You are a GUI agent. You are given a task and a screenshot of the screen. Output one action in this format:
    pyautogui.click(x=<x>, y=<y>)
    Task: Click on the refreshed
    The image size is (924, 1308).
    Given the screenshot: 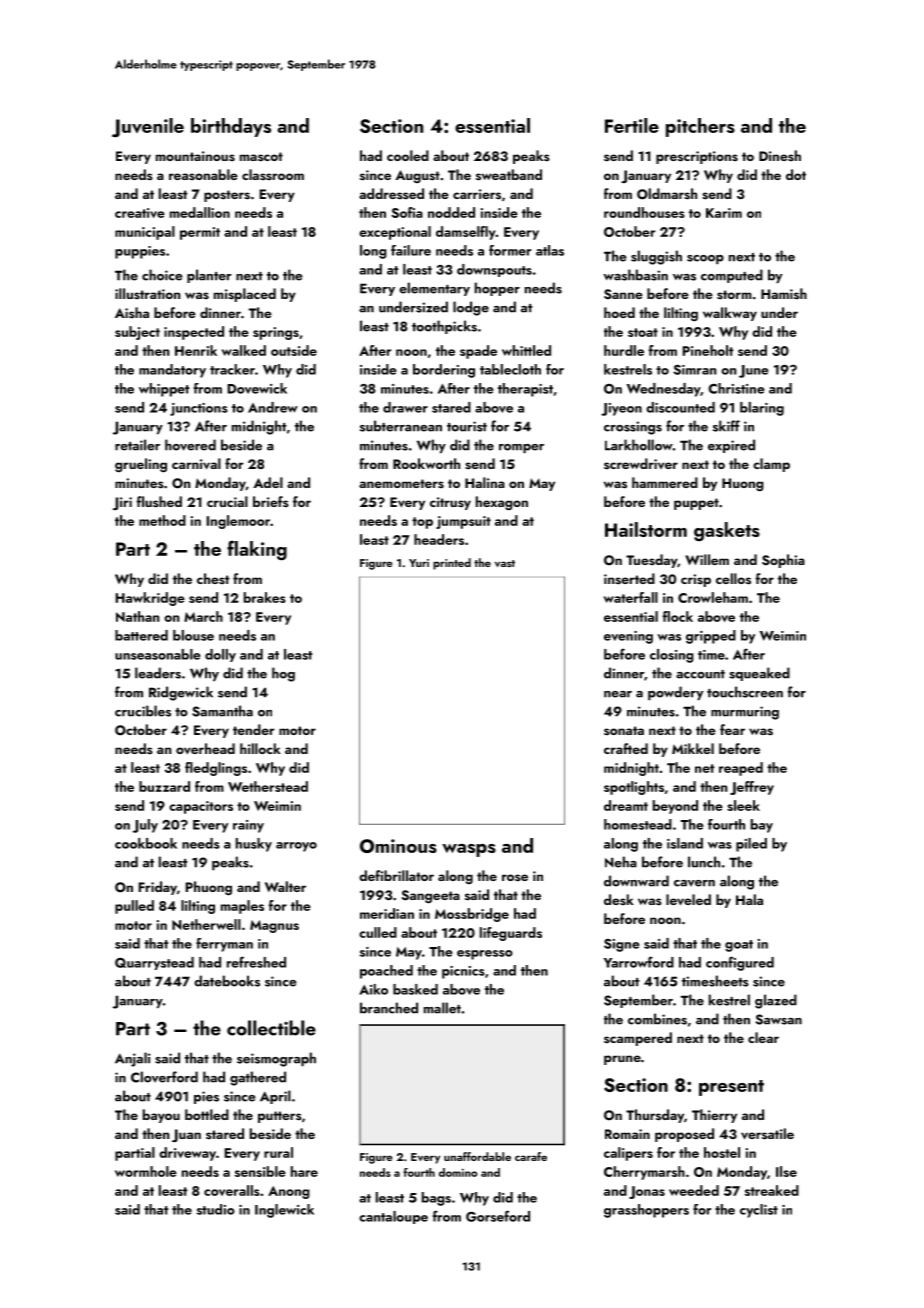 What is the action you would take?
    pyautogui.click(x=256, y=962)
